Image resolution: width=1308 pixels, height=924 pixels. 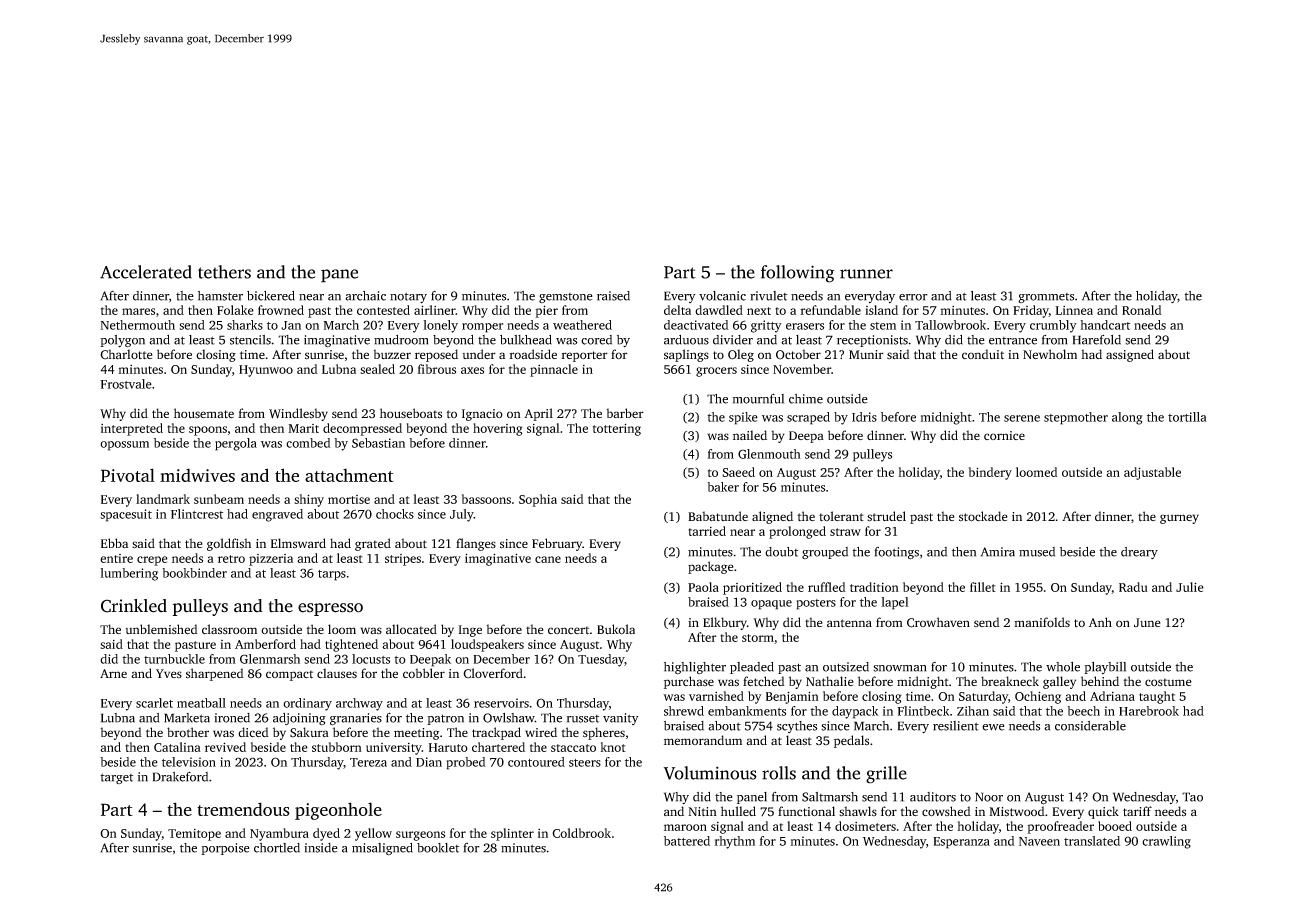 What do you see at coordinates (403, 560) in the screenshot?
I see `stripes` at bounding box center [403, 560].
